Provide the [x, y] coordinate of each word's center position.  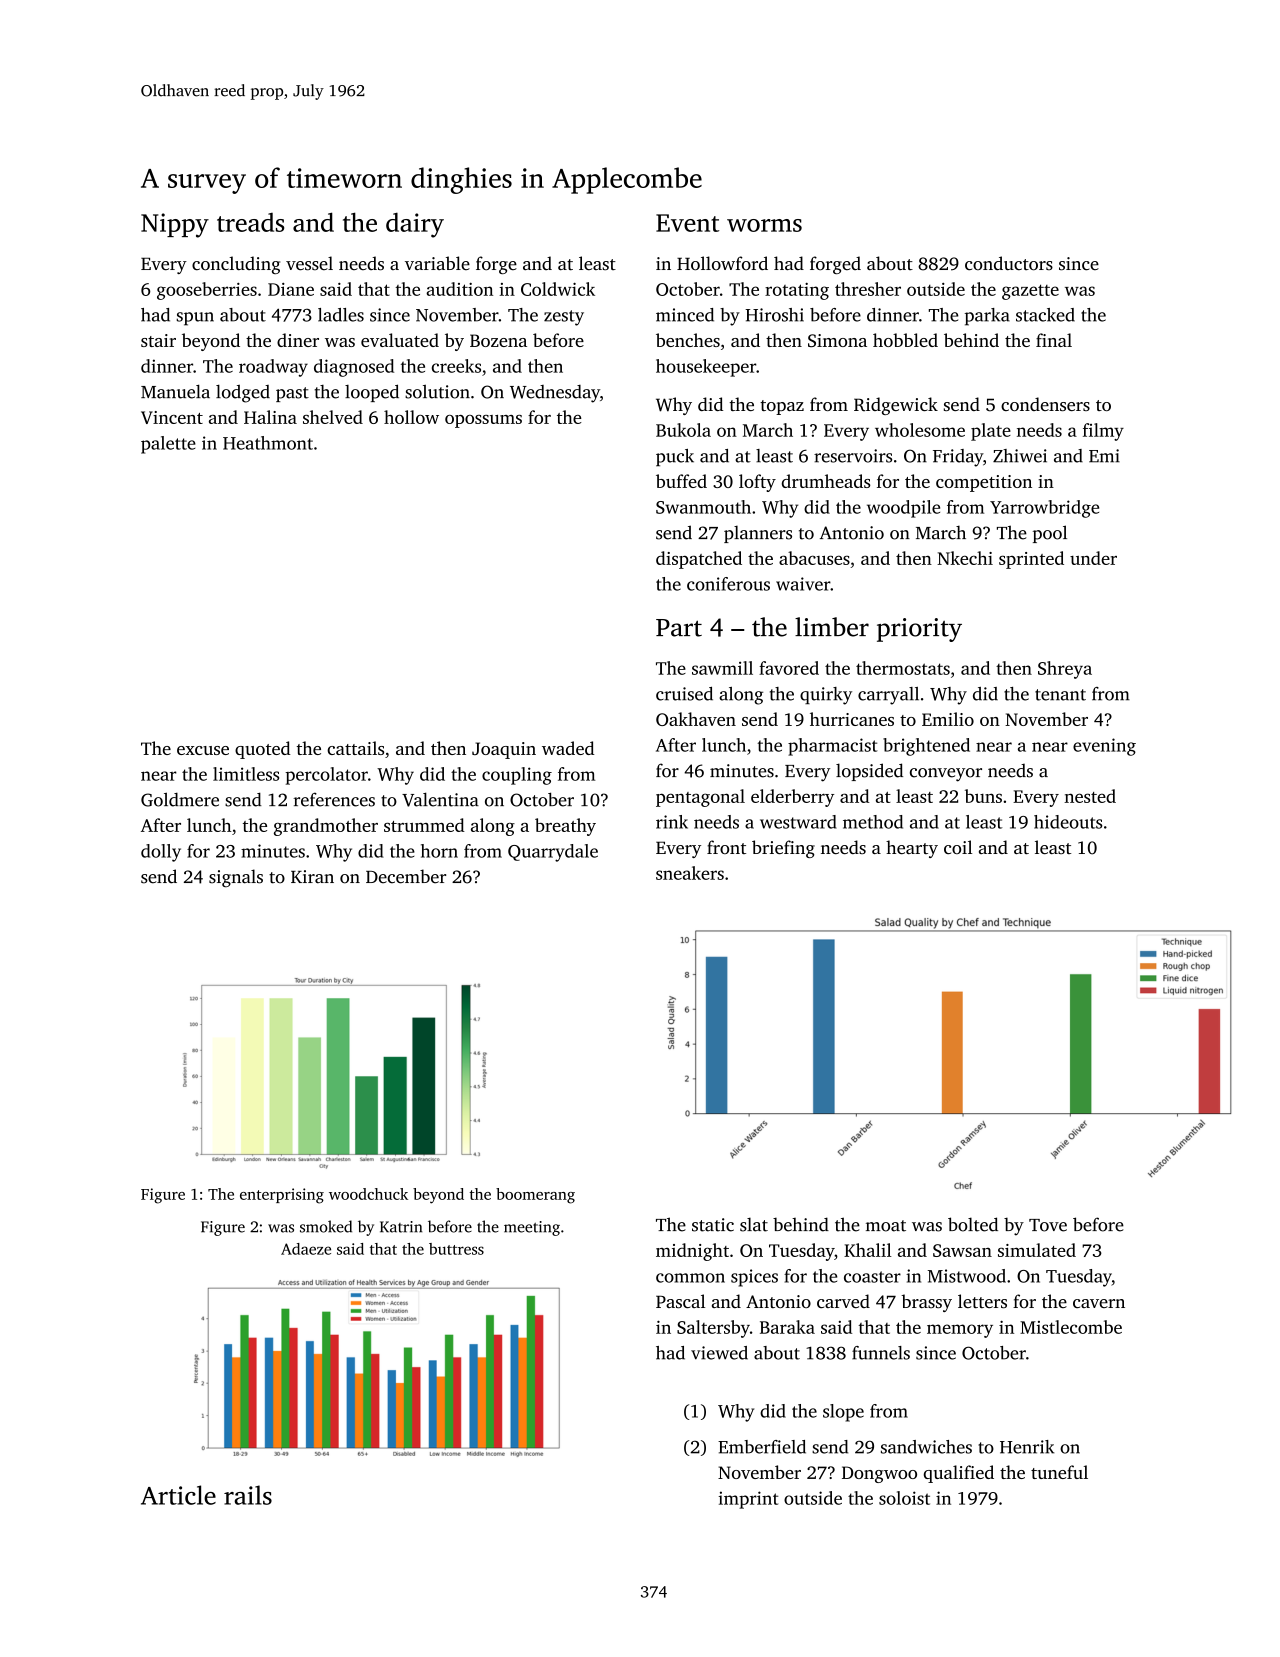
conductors [1009, 263]
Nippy [175, 225]
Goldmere [180, 799]
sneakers [690, 873]
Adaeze [306, 1249]
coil [958, 847]
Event [687, 223]
